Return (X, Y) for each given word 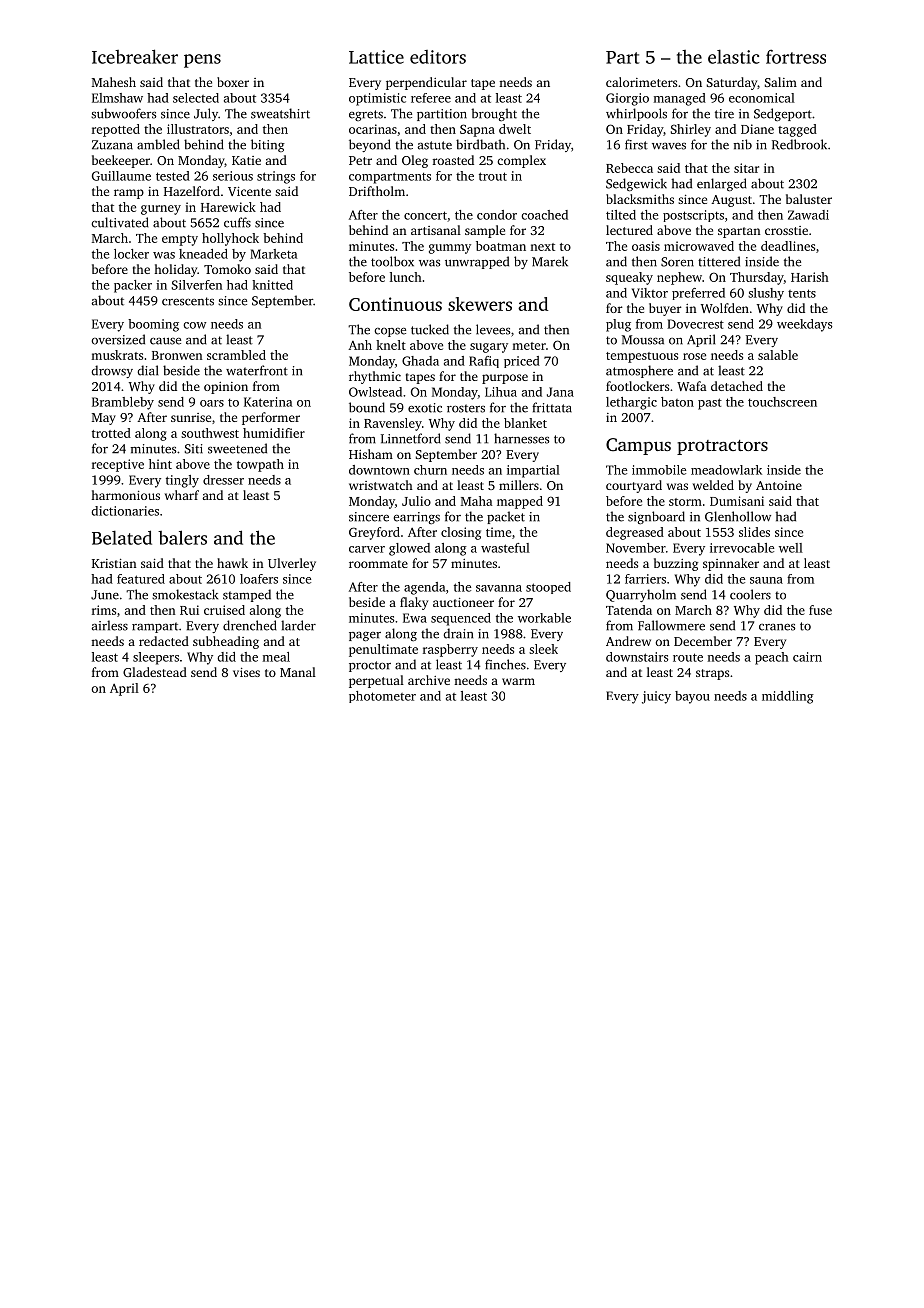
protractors (722, 447)
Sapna (477, 130)
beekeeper (121, 161)
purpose (505, 379)
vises (246, 672)
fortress (796, 56)
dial (147, 370)
